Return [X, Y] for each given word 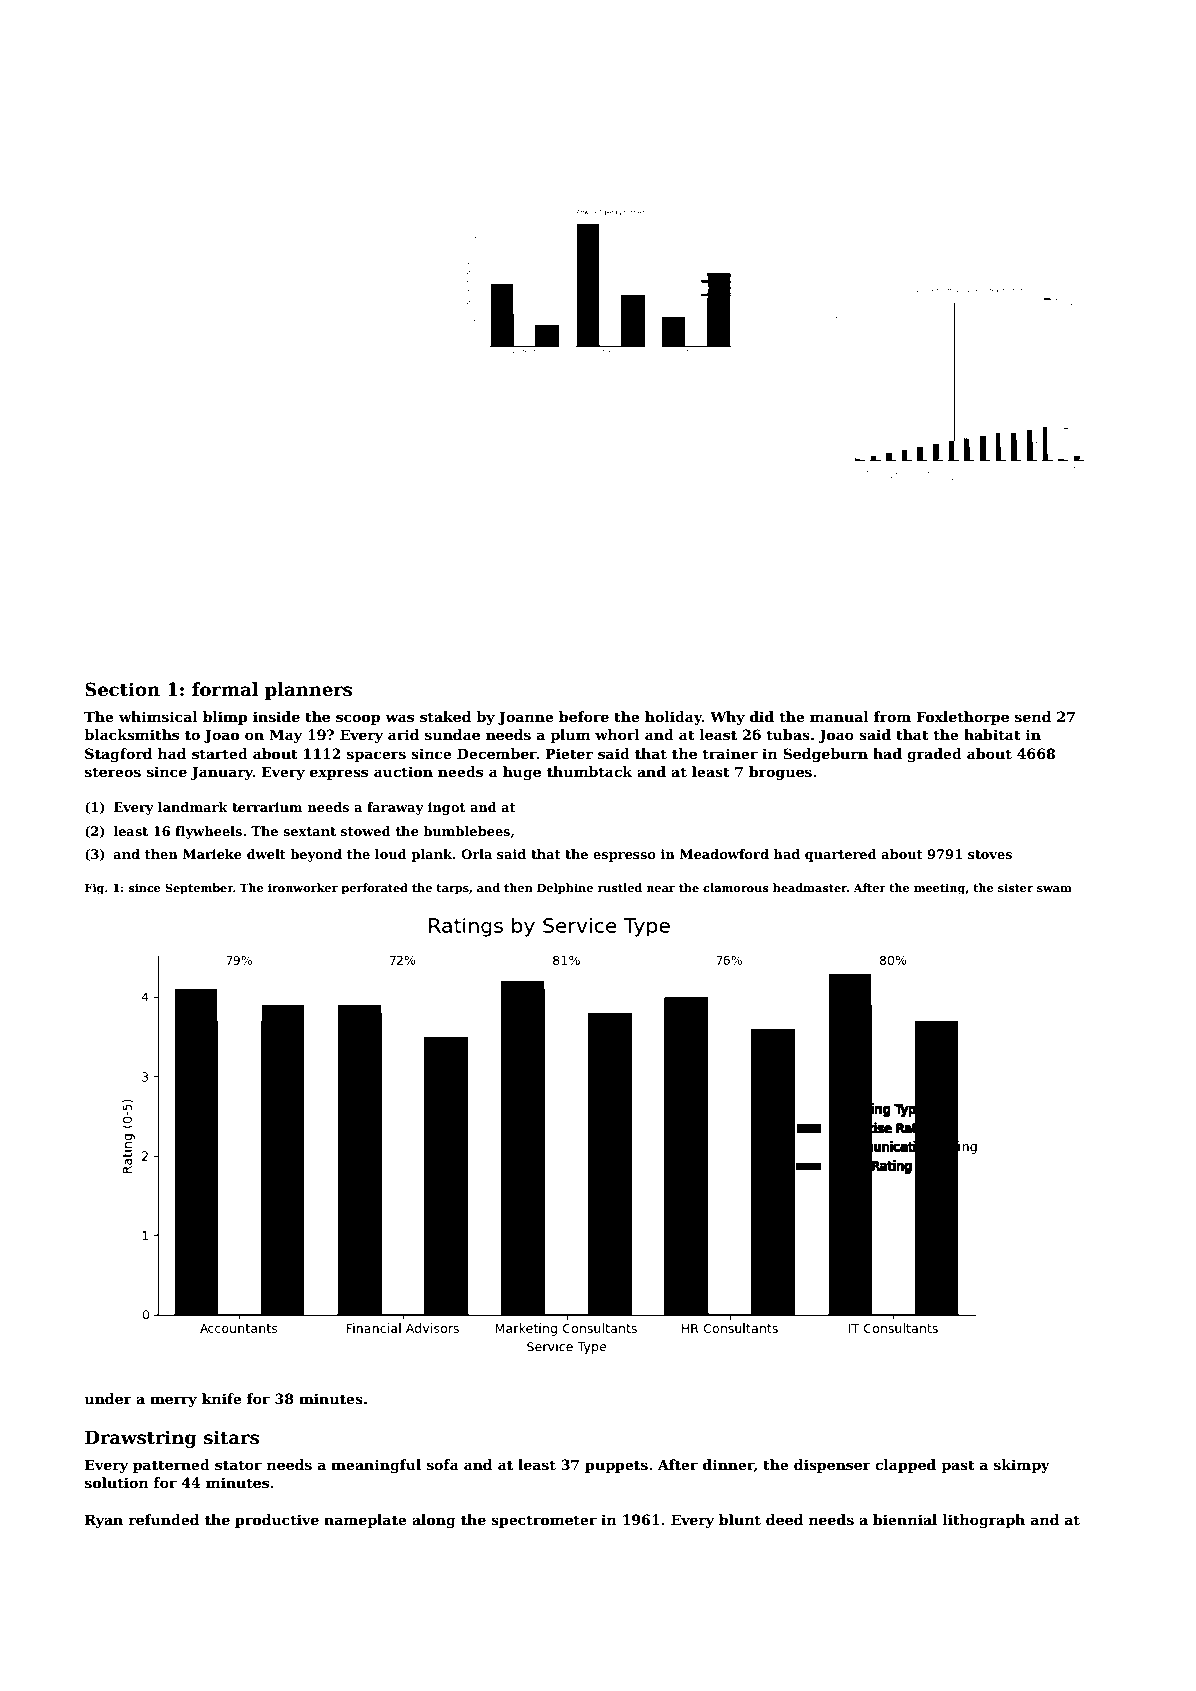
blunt [740, 1519]
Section [122, 689]
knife [221, 1398]
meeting [940, 889]
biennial [905, 1519]
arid [403, 734]
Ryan [104, 1521]
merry [173, 1401]
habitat [992, 734]
